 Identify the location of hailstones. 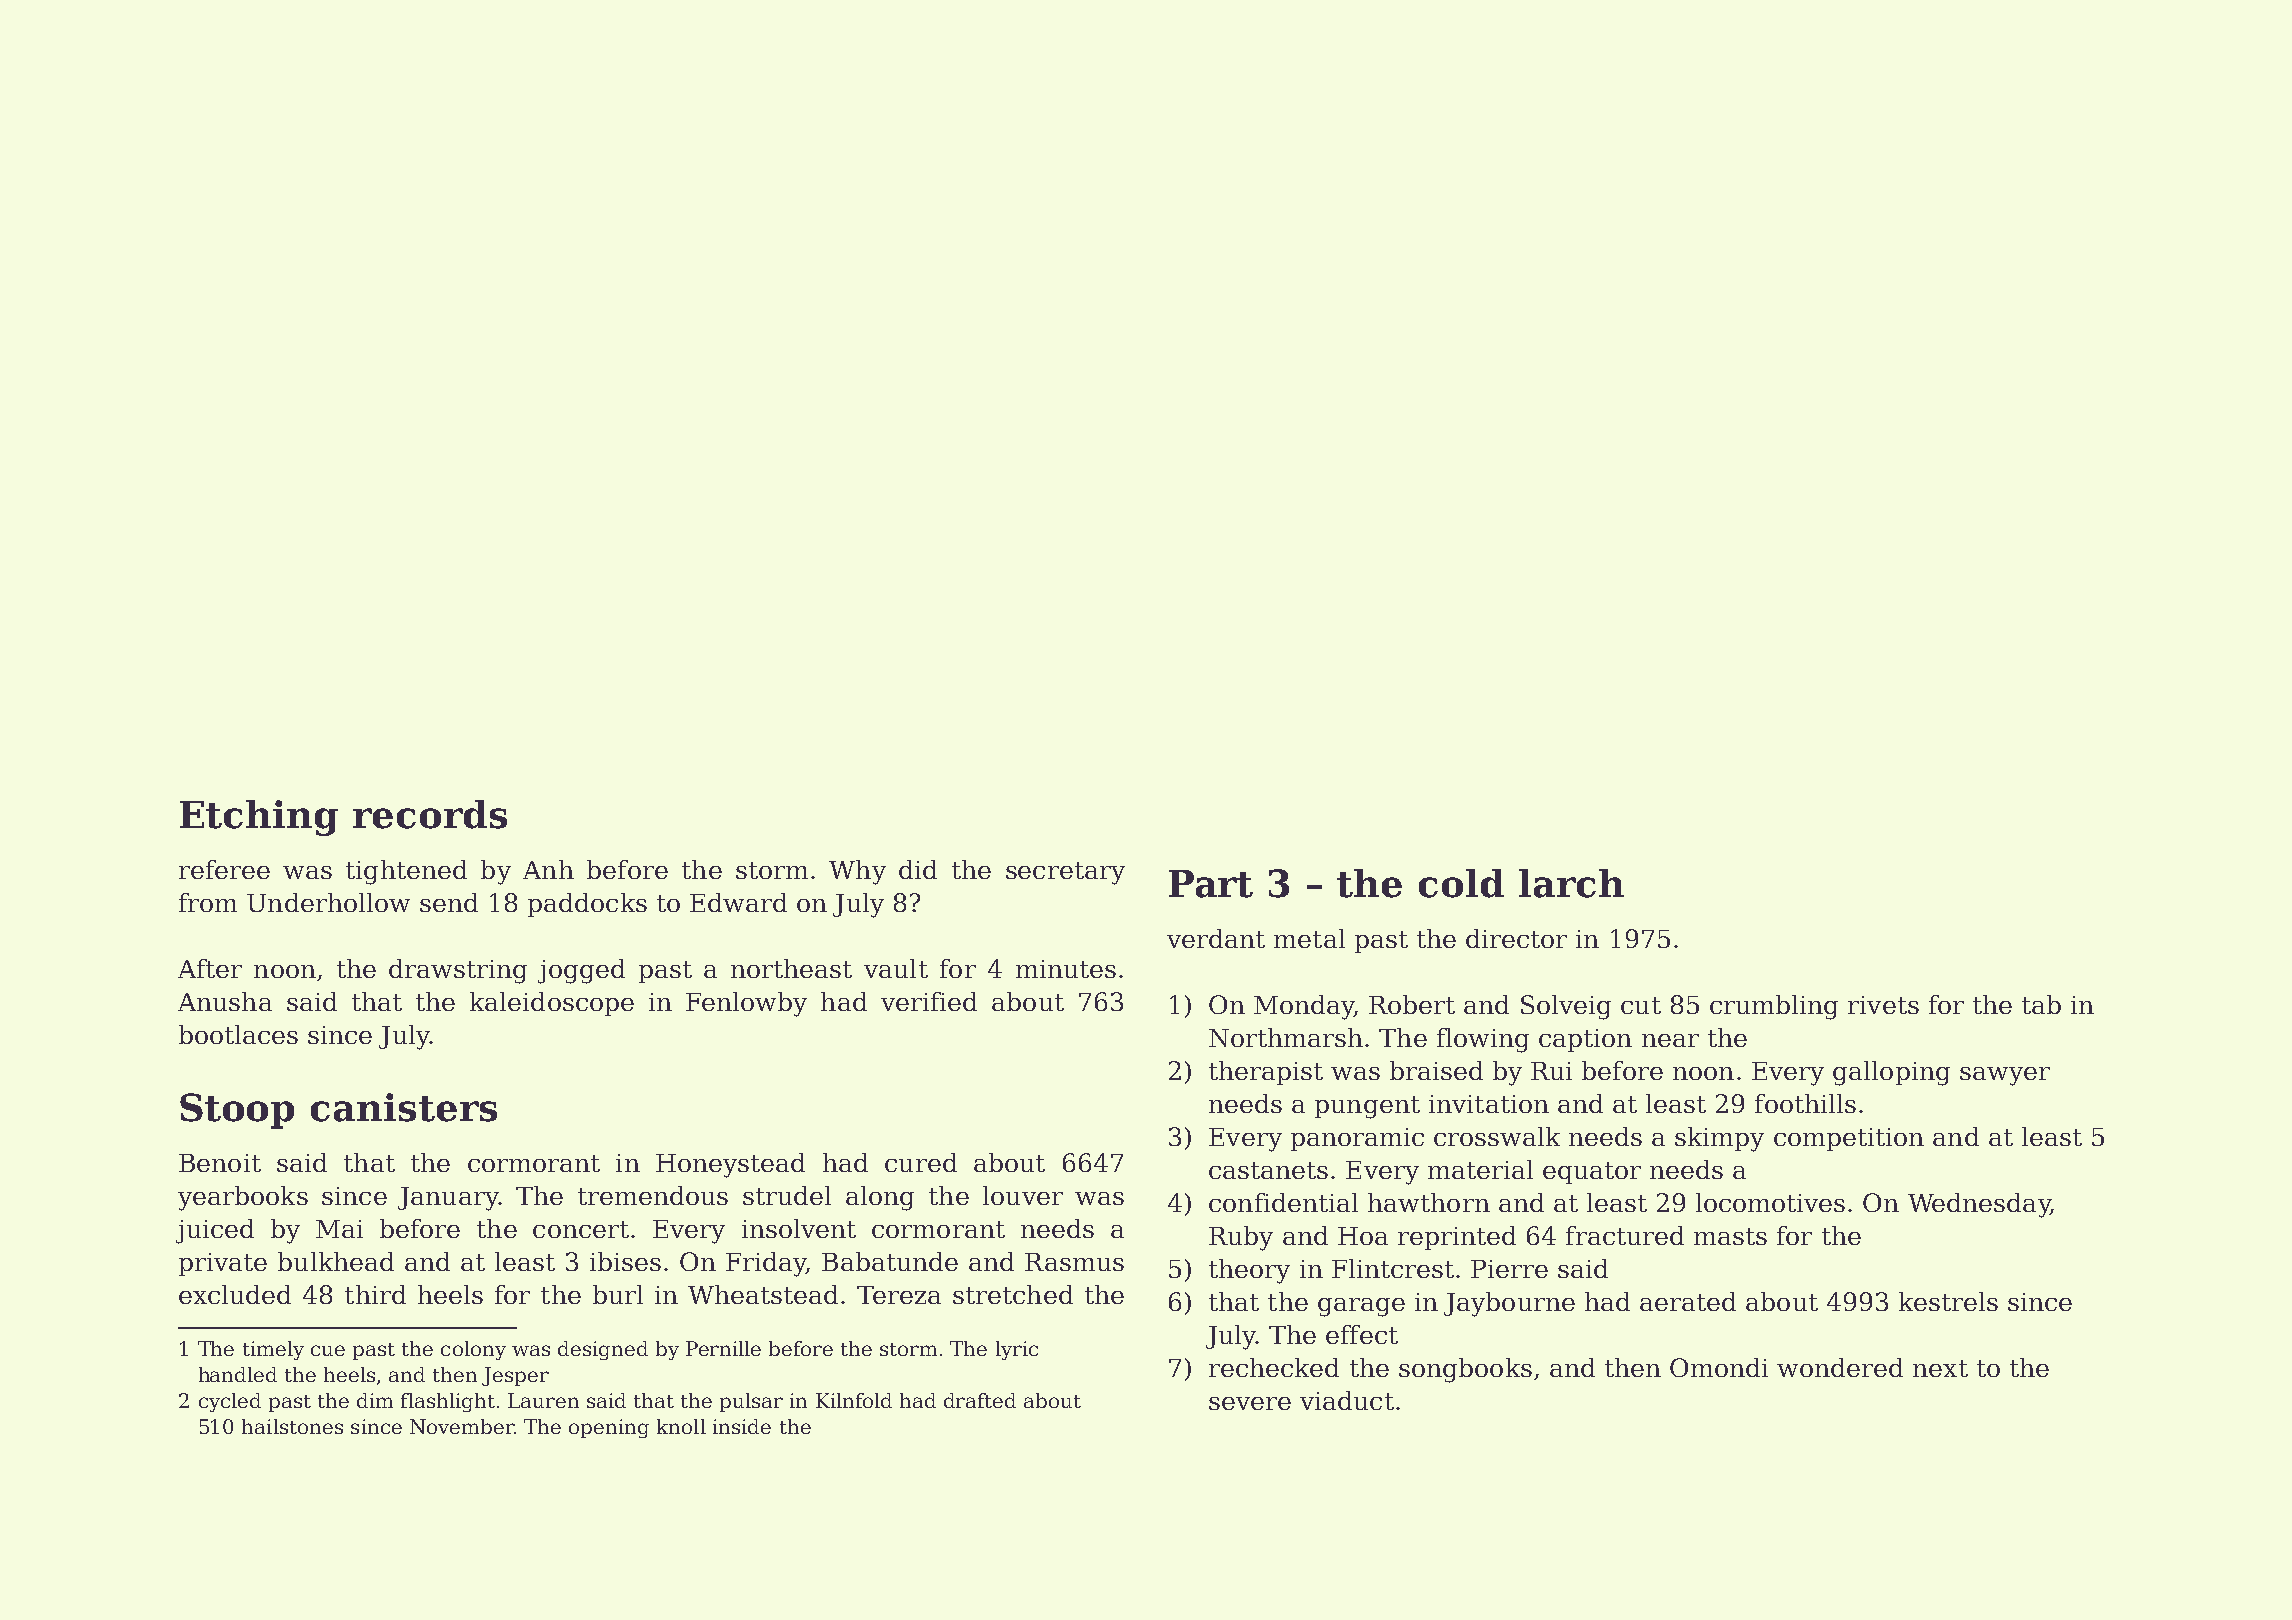
(292, 1426).
